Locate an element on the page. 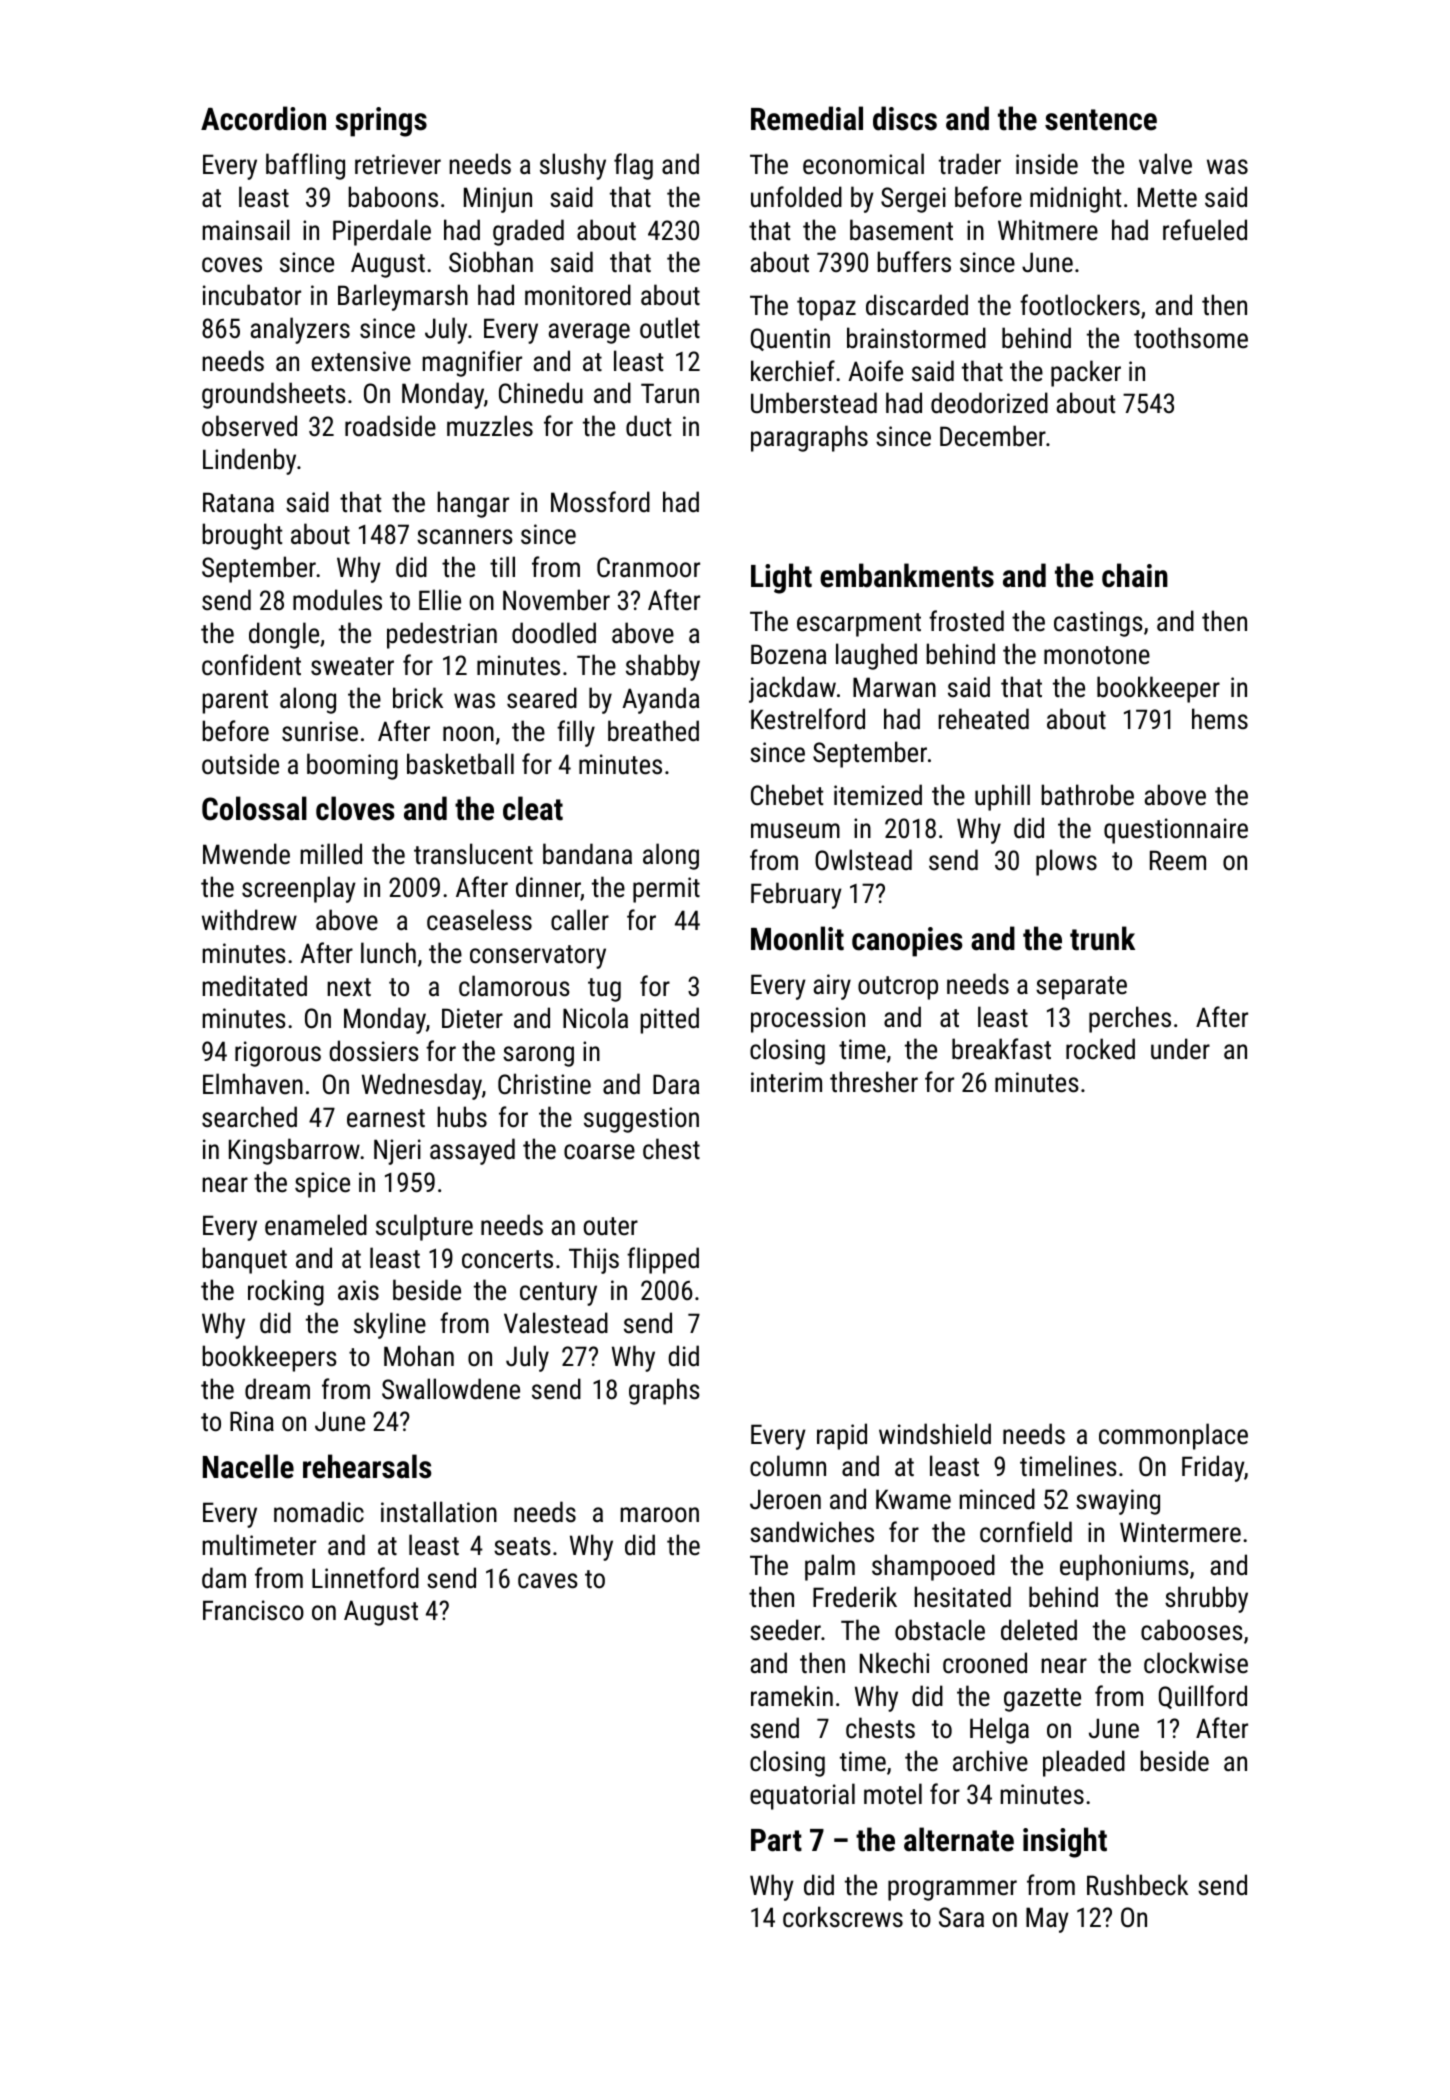 This document has width=1450, height=2100. May is located at coordinates (1047, 1920).
